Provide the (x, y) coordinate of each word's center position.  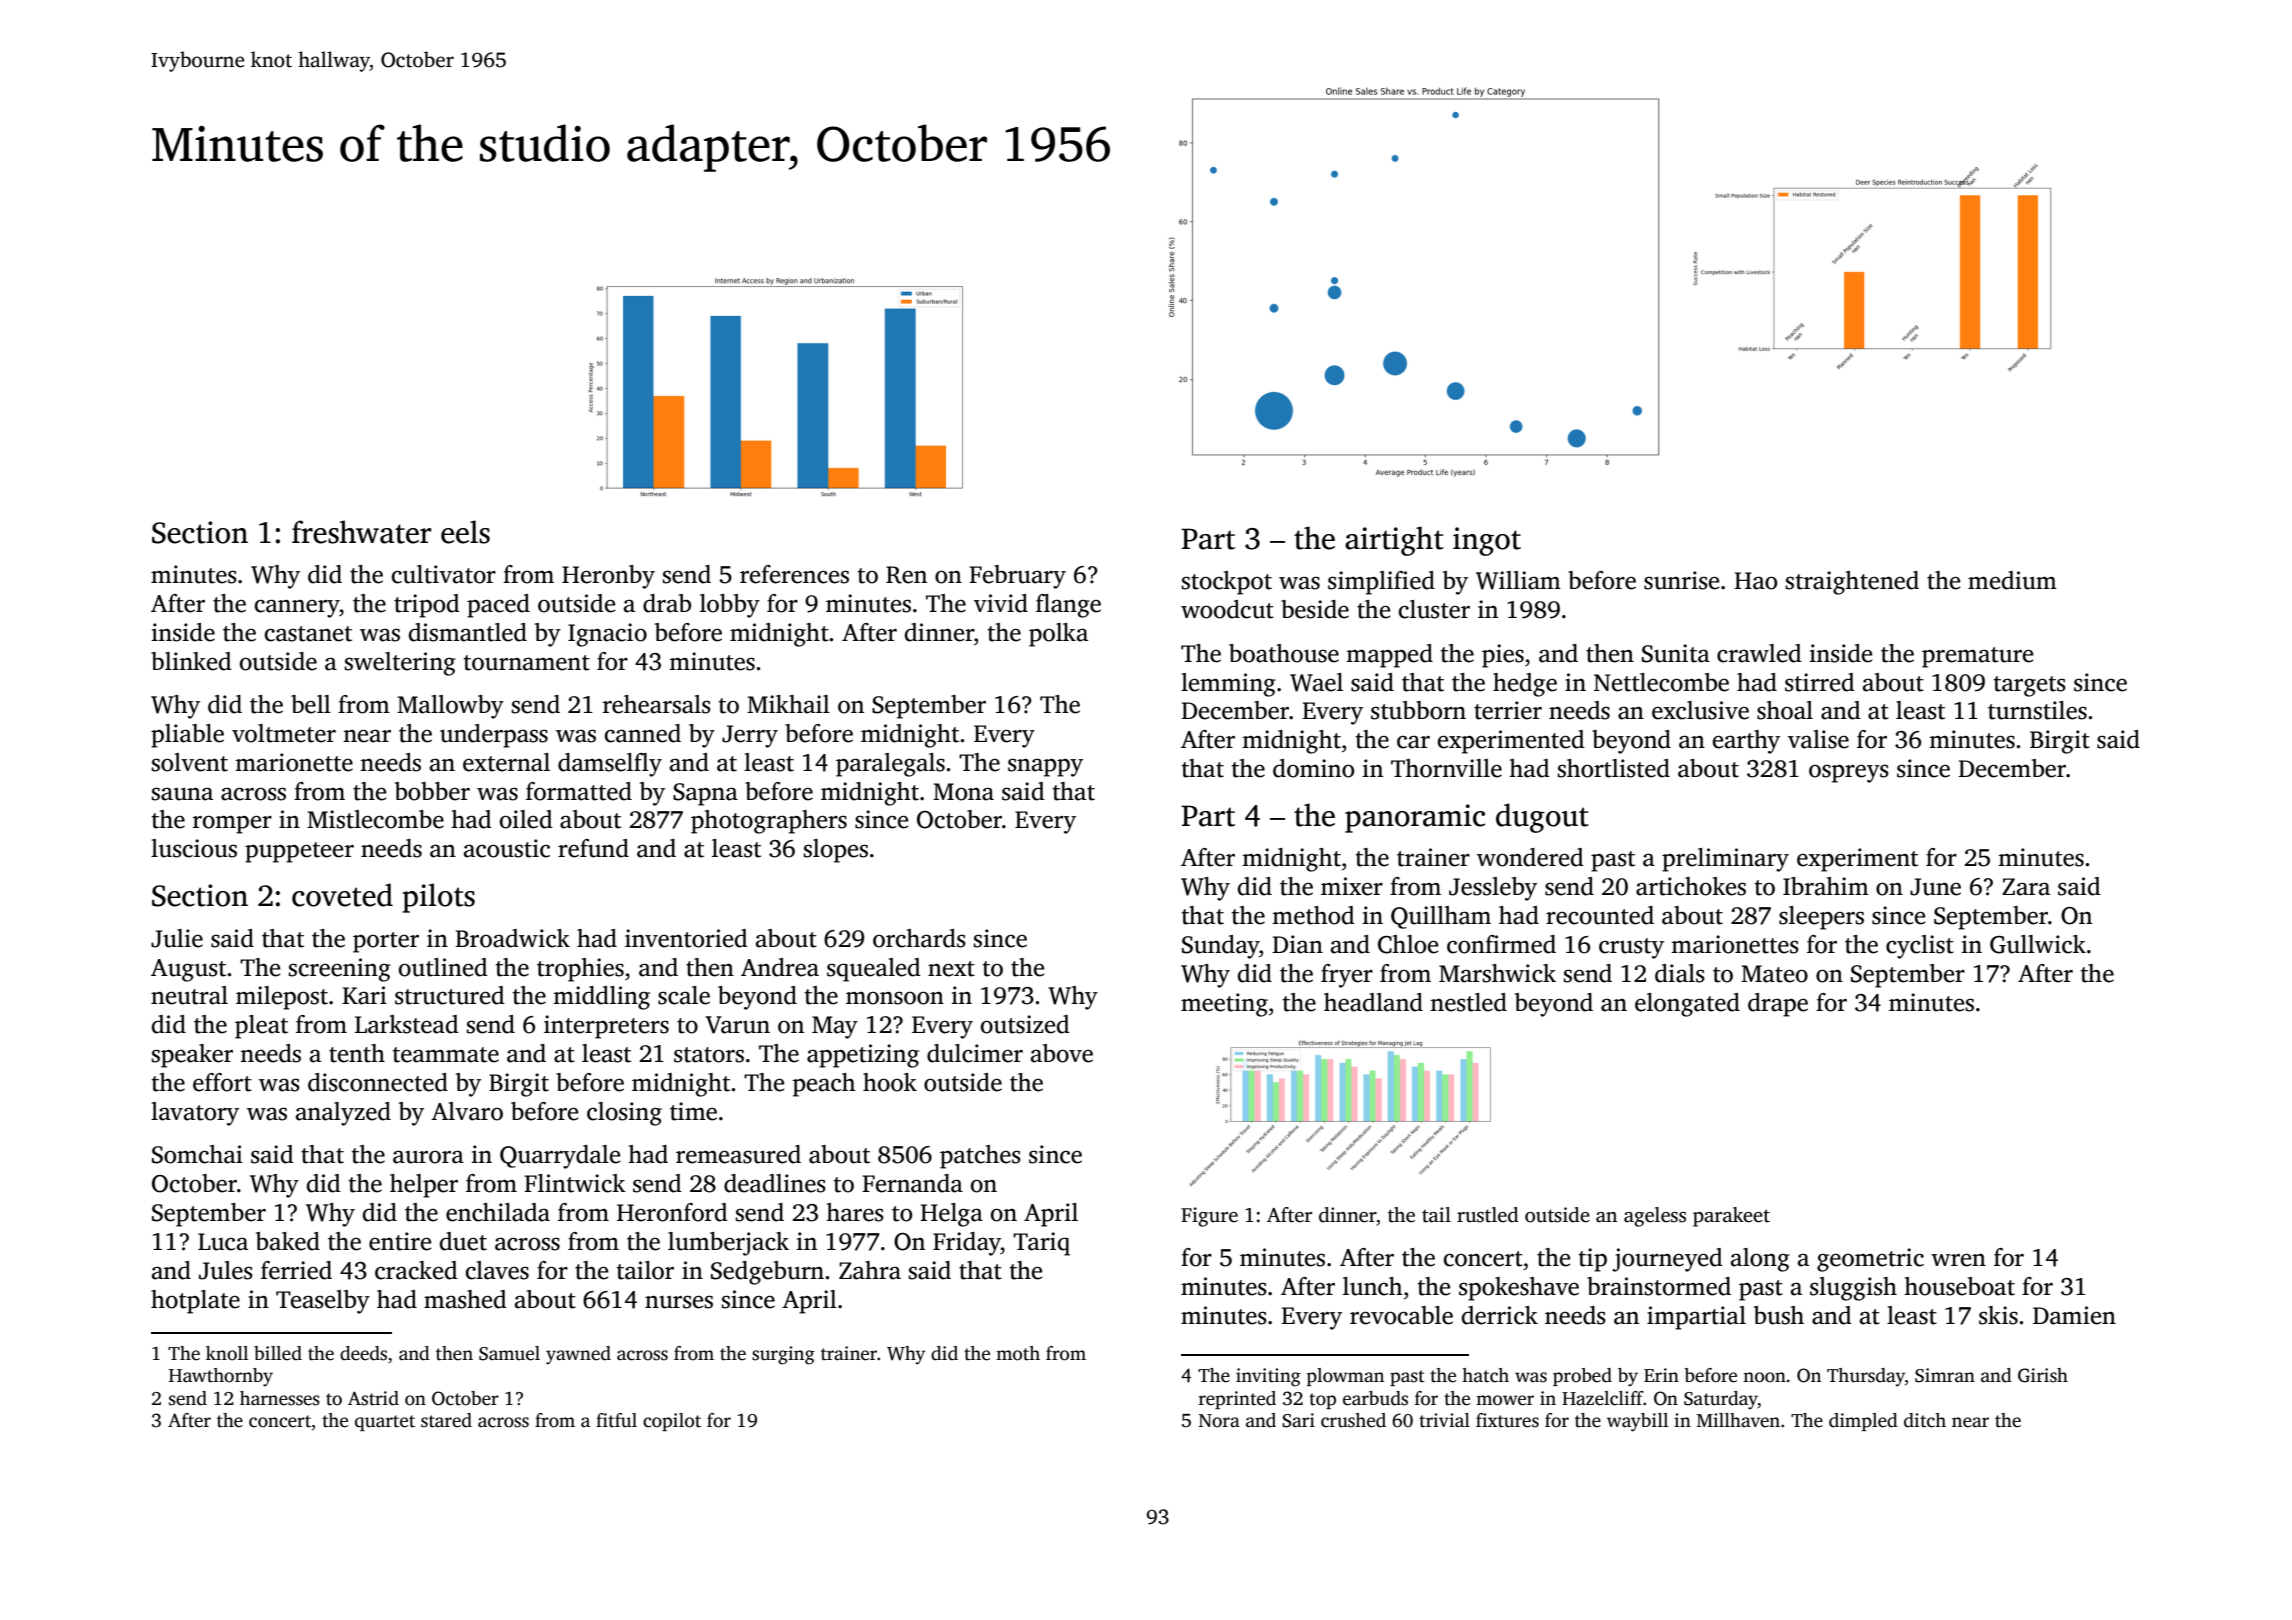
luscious (194, 848)
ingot (1487, 541)
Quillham (1441, 917)
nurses (679, 1302)
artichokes (1691, 886)
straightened (1852, 583)
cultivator (444, 574)
